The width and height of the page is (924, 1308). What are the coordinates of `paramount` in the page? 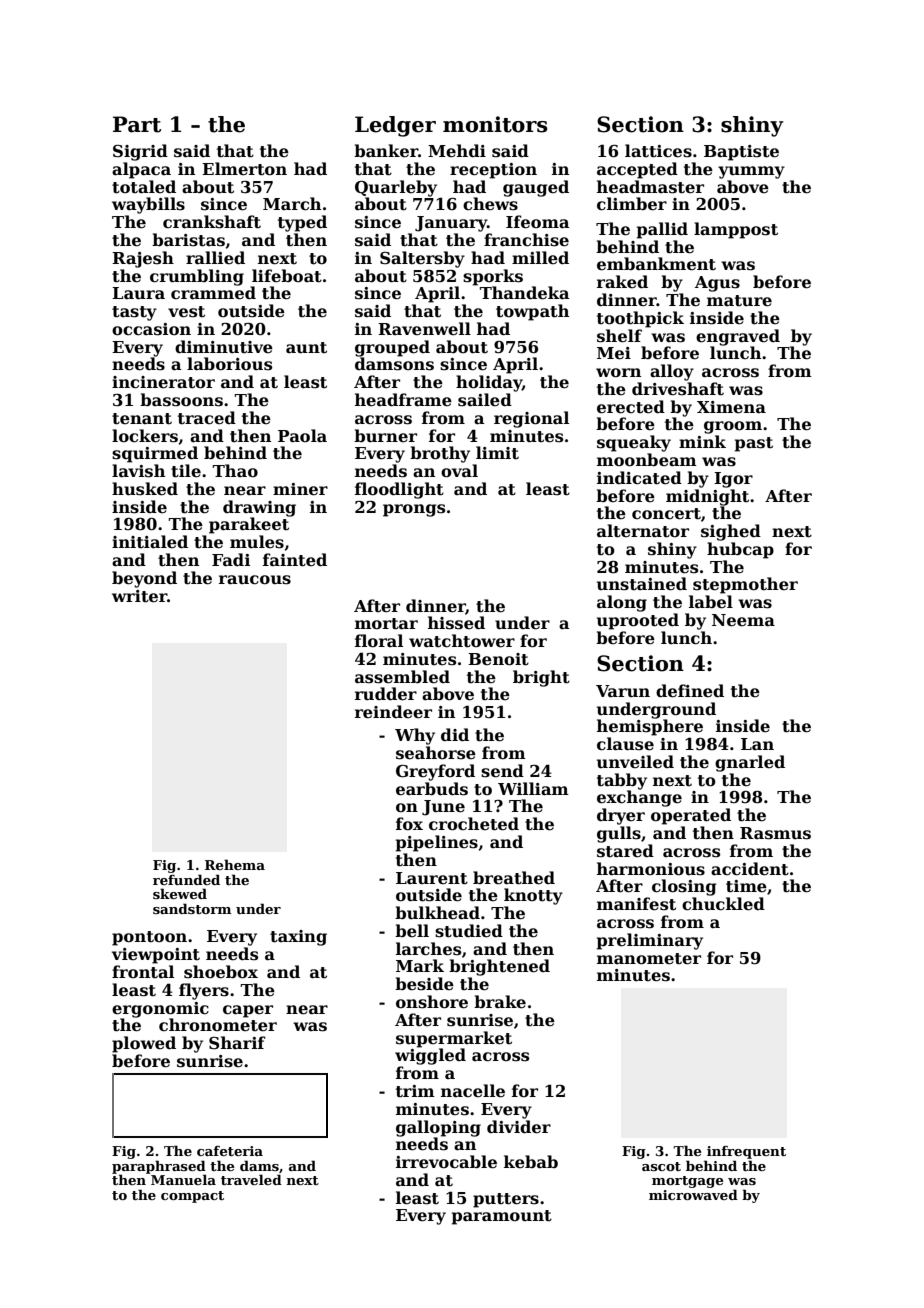 It's located at (502, 1217).
